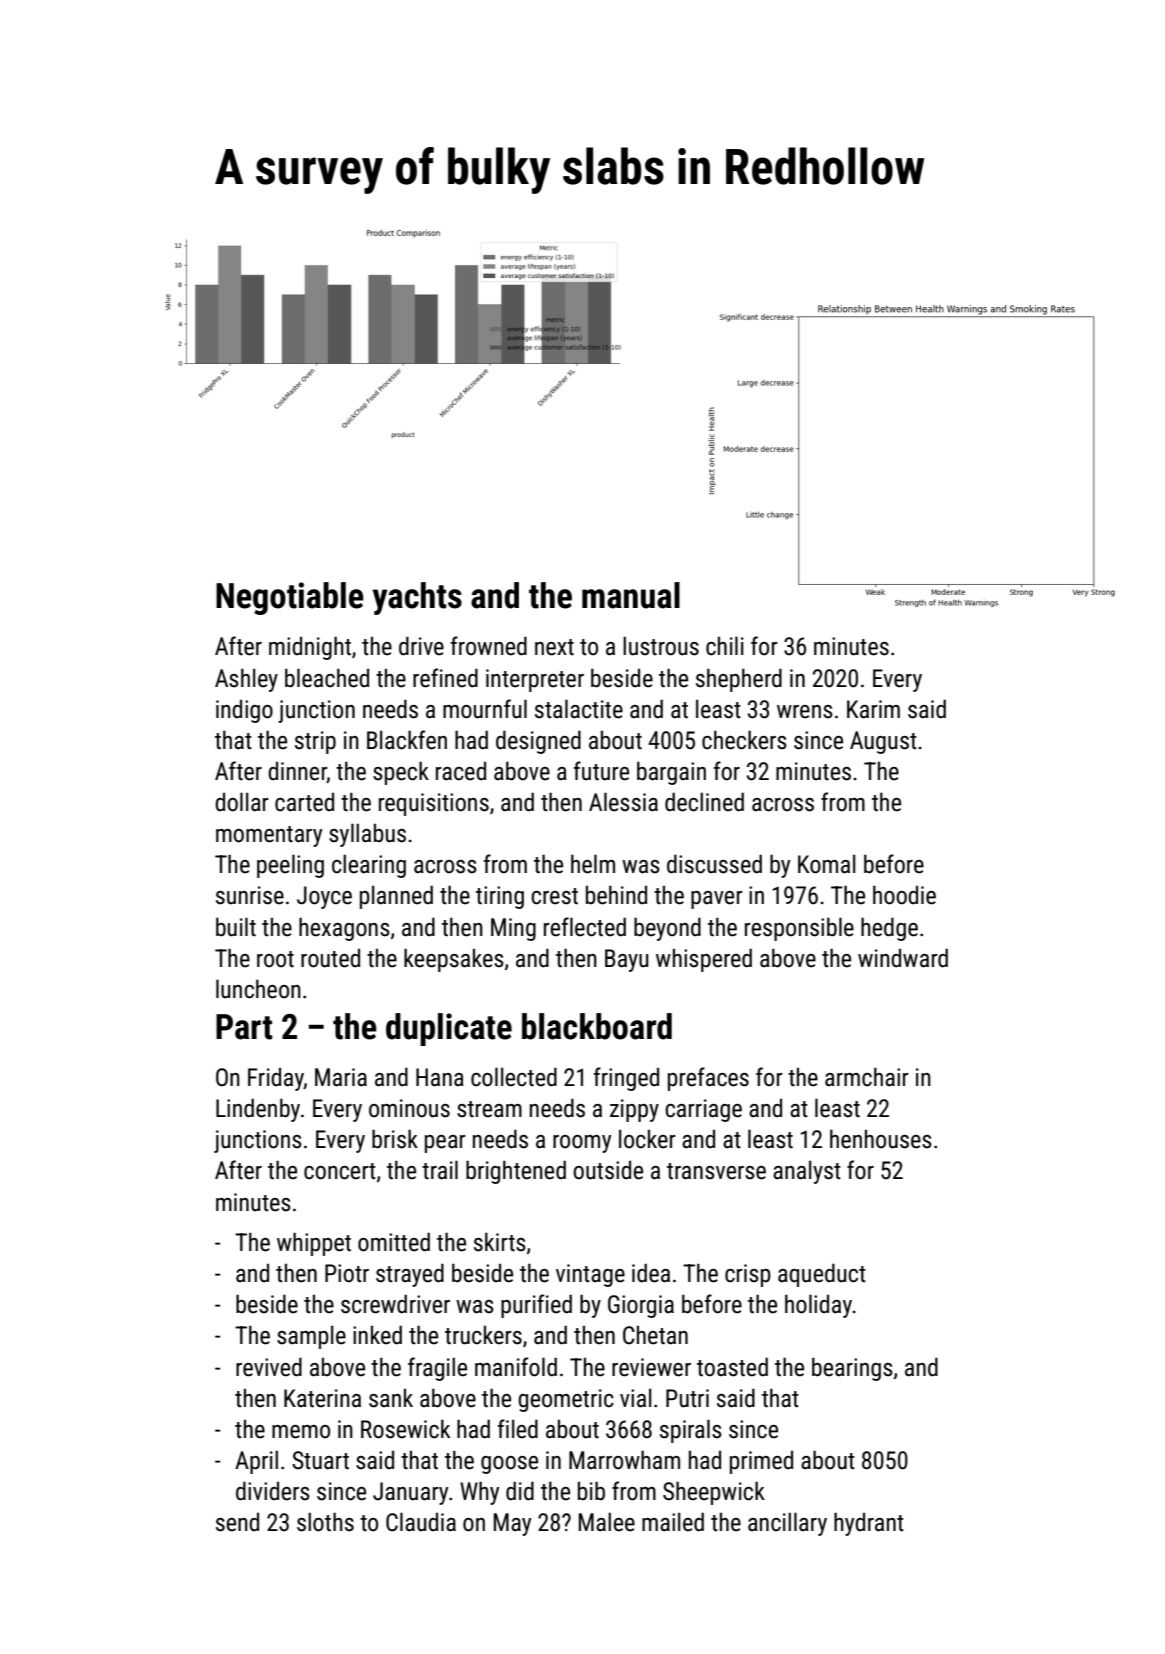 The height and width of the document is (1654, 1165). Describe the element at coordinates (290, 598) in the document. I see `Negotiable` at that location.
